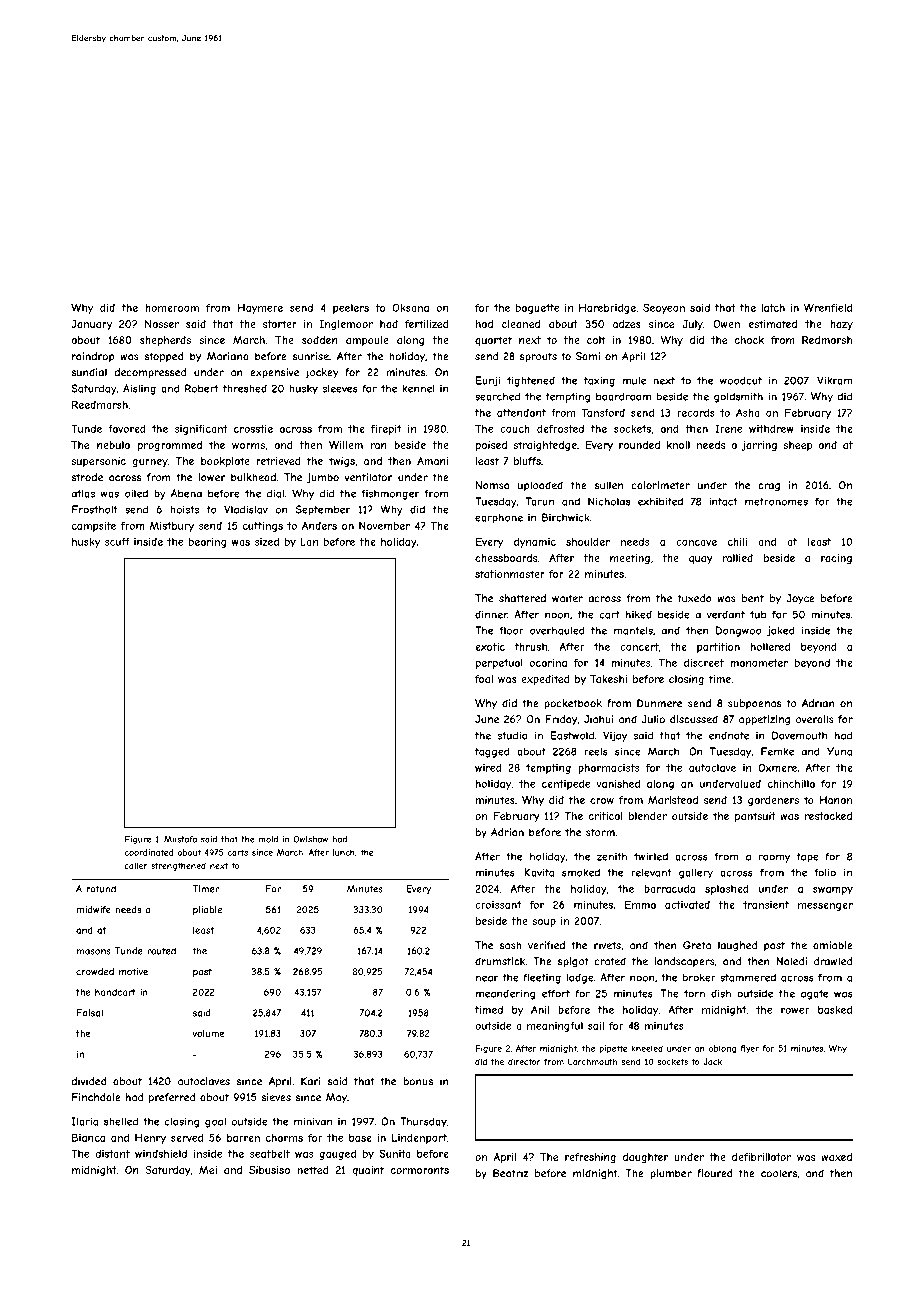  I want to click on meaningful, so click(555, 1027).
